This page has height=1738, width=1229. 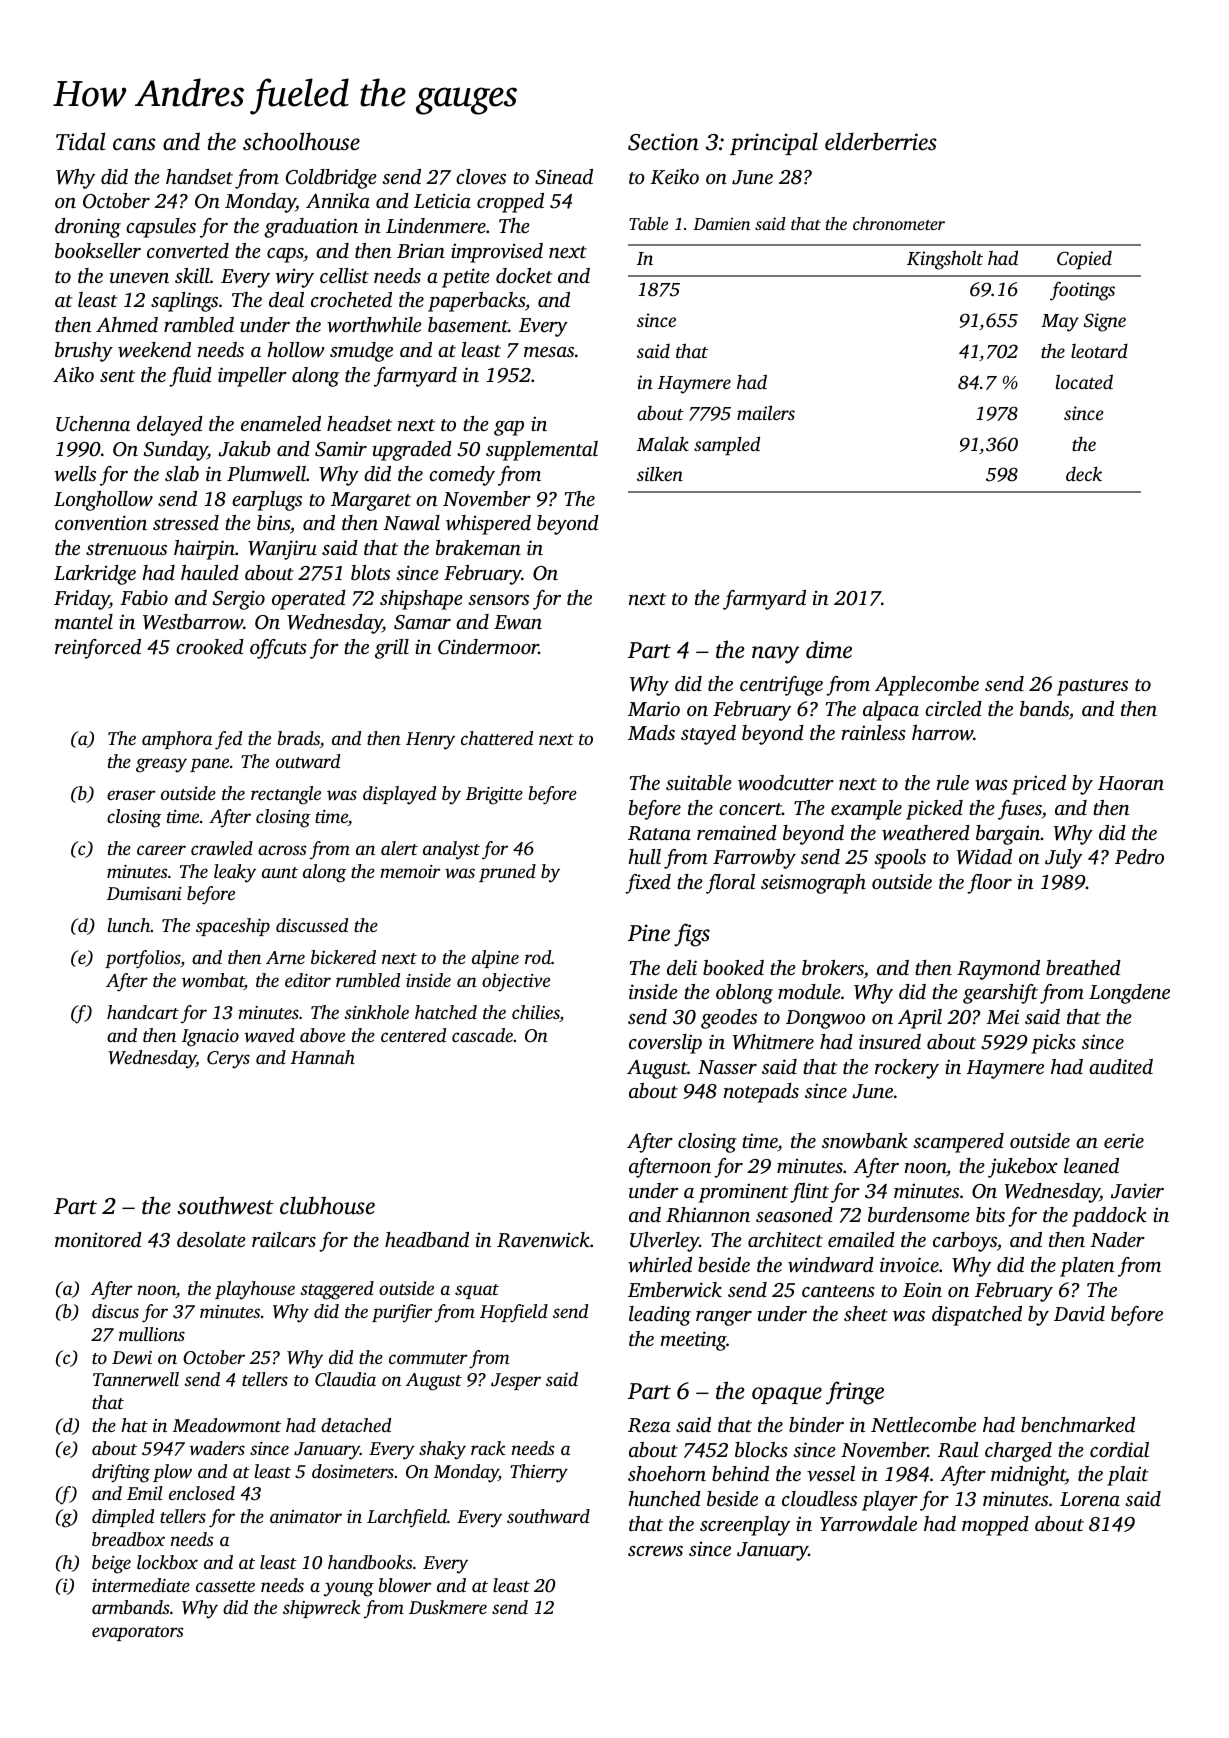 What do you see at coordinates (481, 176) in the page?
I see `cloves` at bounding box center [481, 176].
